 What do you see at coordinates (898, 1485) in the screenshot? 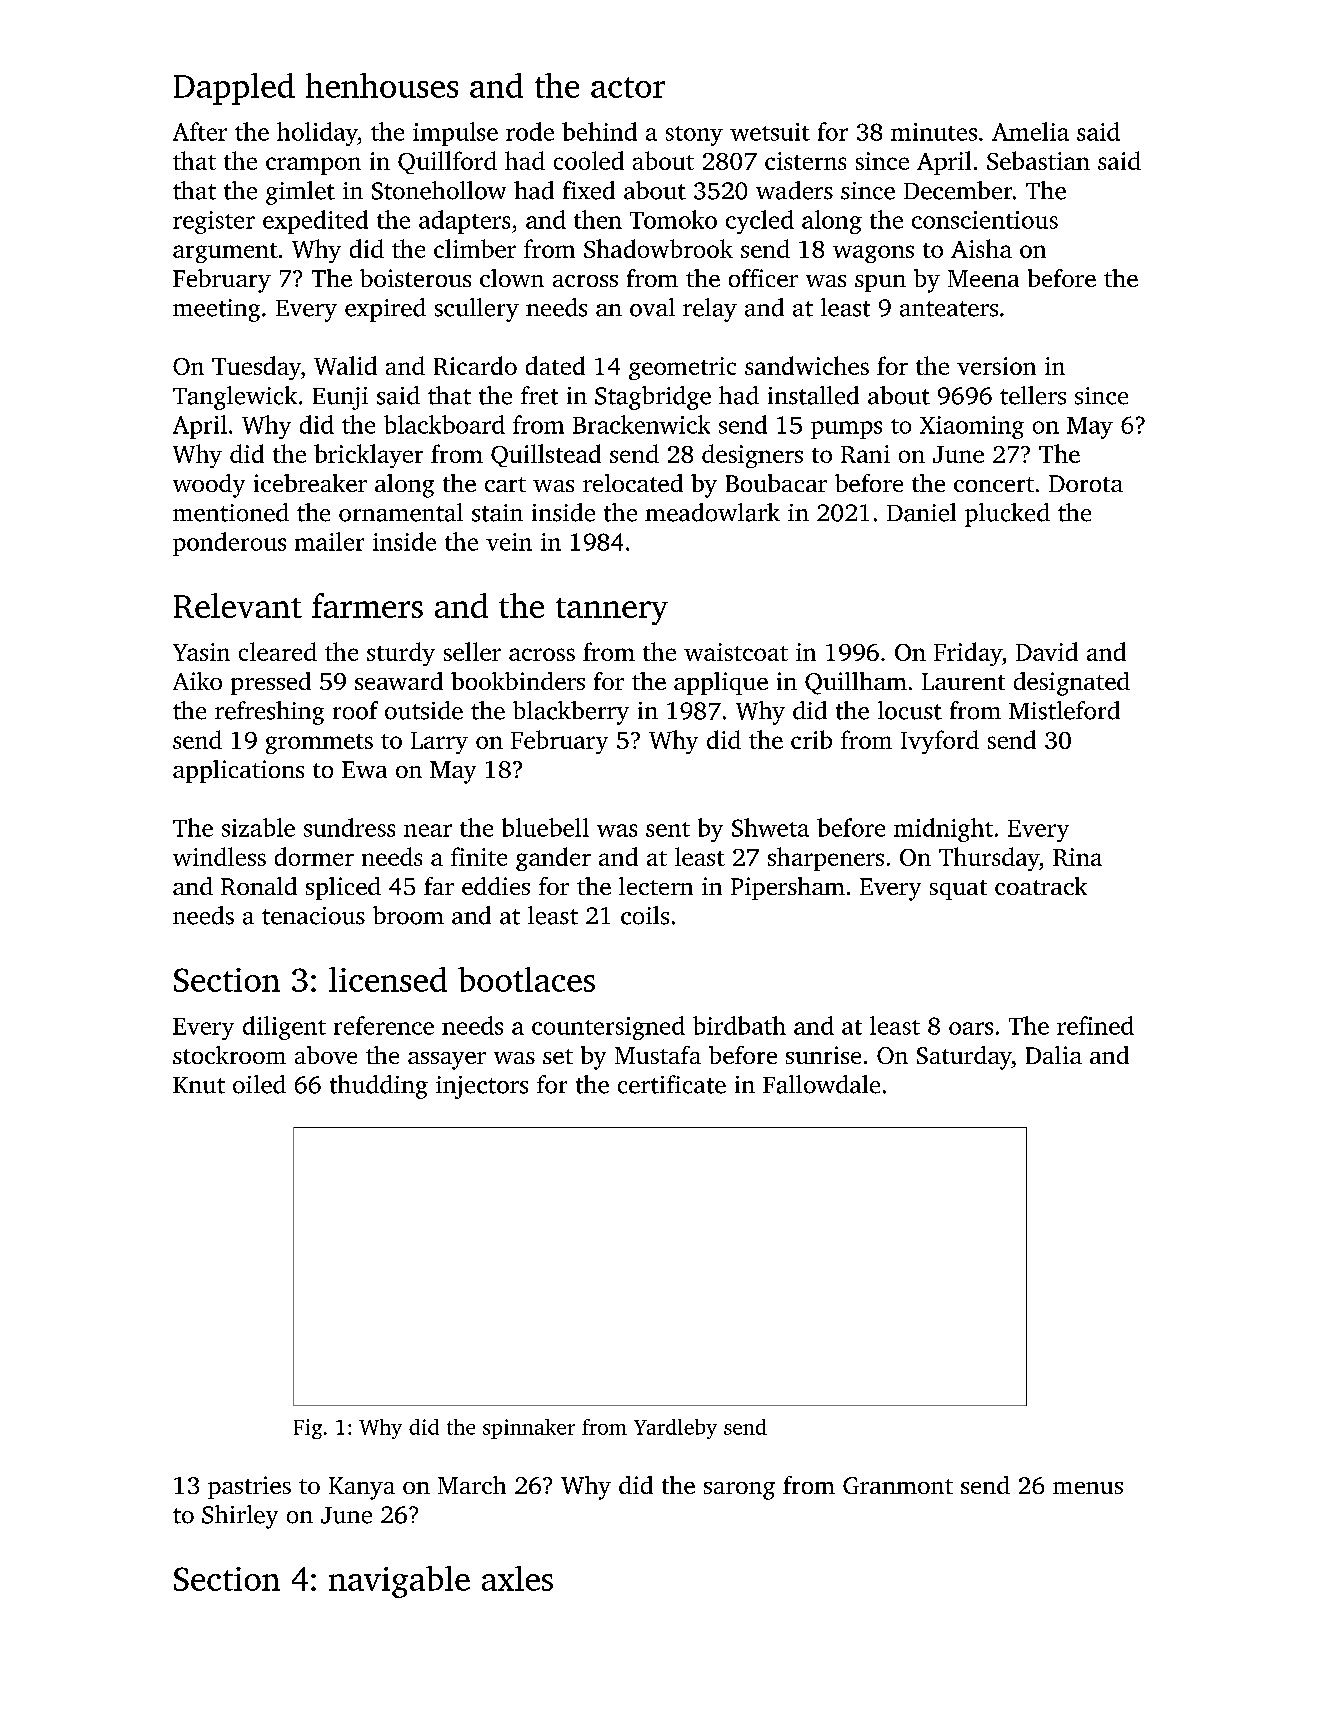
I see `Granmont` at bounding box center [898, 1485].
